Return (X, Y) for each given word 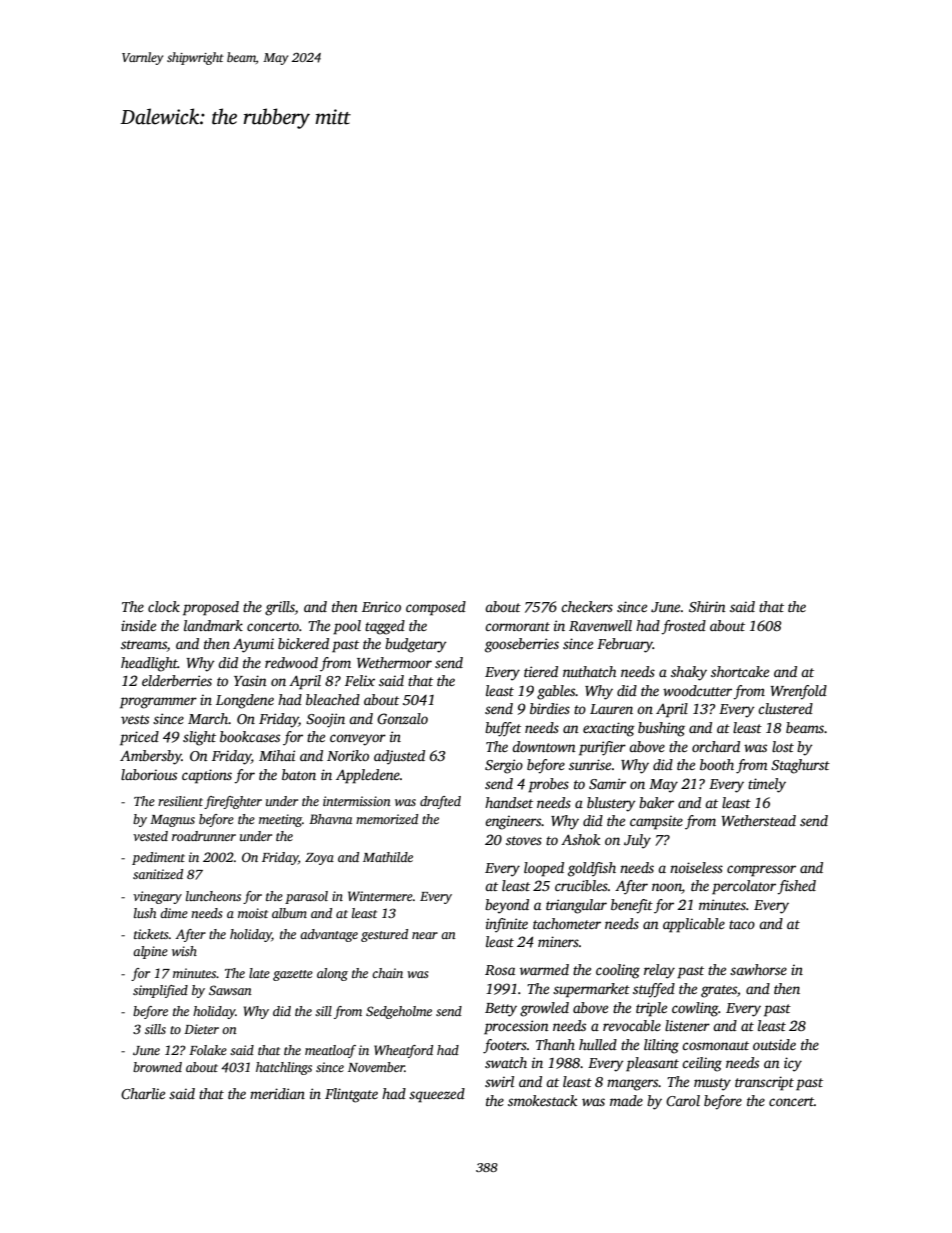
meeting (280, 820)
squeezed (437, 1095)
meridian (277, 1093)
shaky (689, 673)
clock (164, 606)
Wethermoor (394, 662)
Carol (683, 1100)
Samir (607, 783)
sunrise (590, 764)
